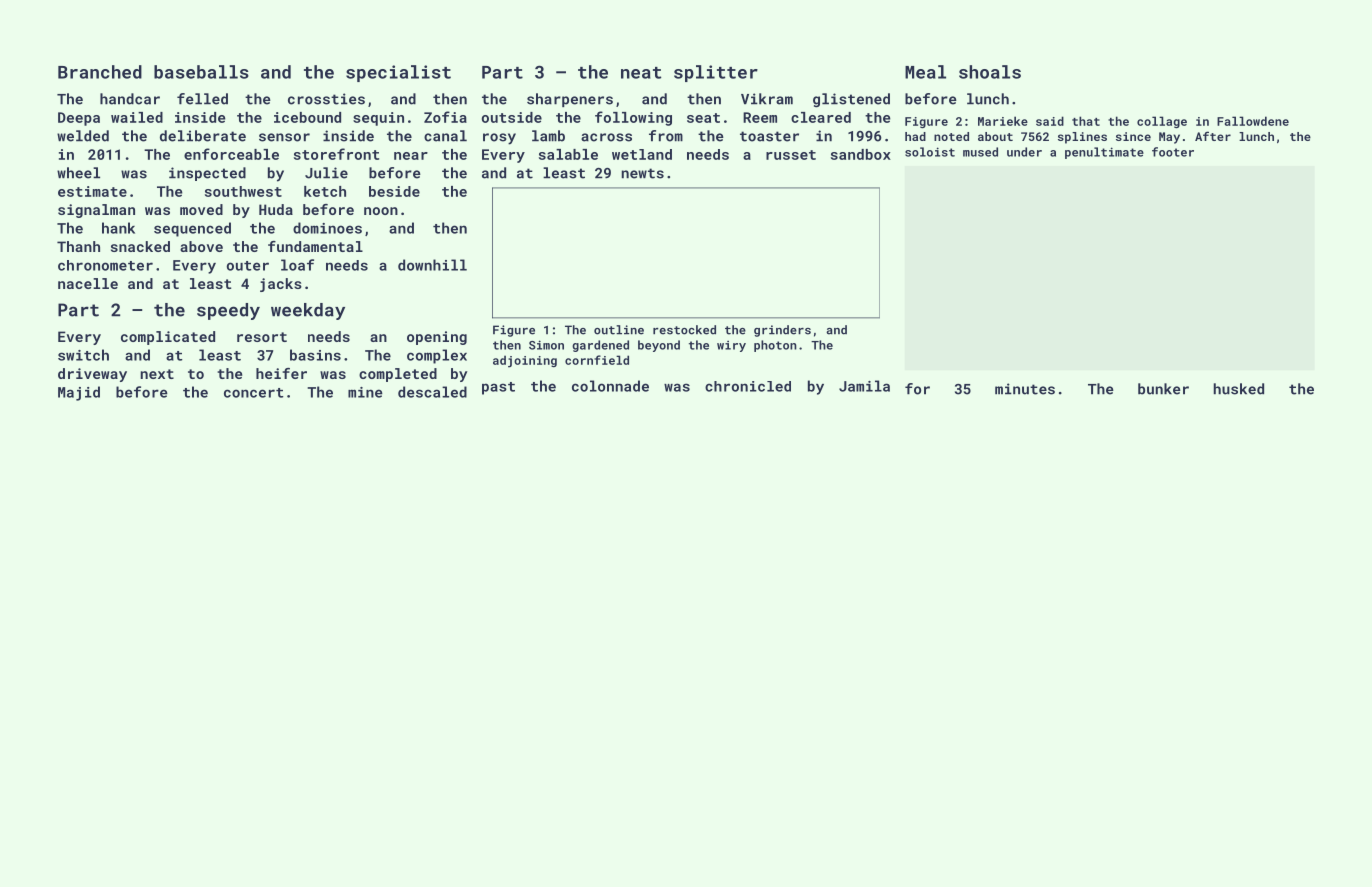 The image size is (1372, 887). Describe the element at coordinates (1104, 153) in the screenshot. I see `penultimate` at that location.
